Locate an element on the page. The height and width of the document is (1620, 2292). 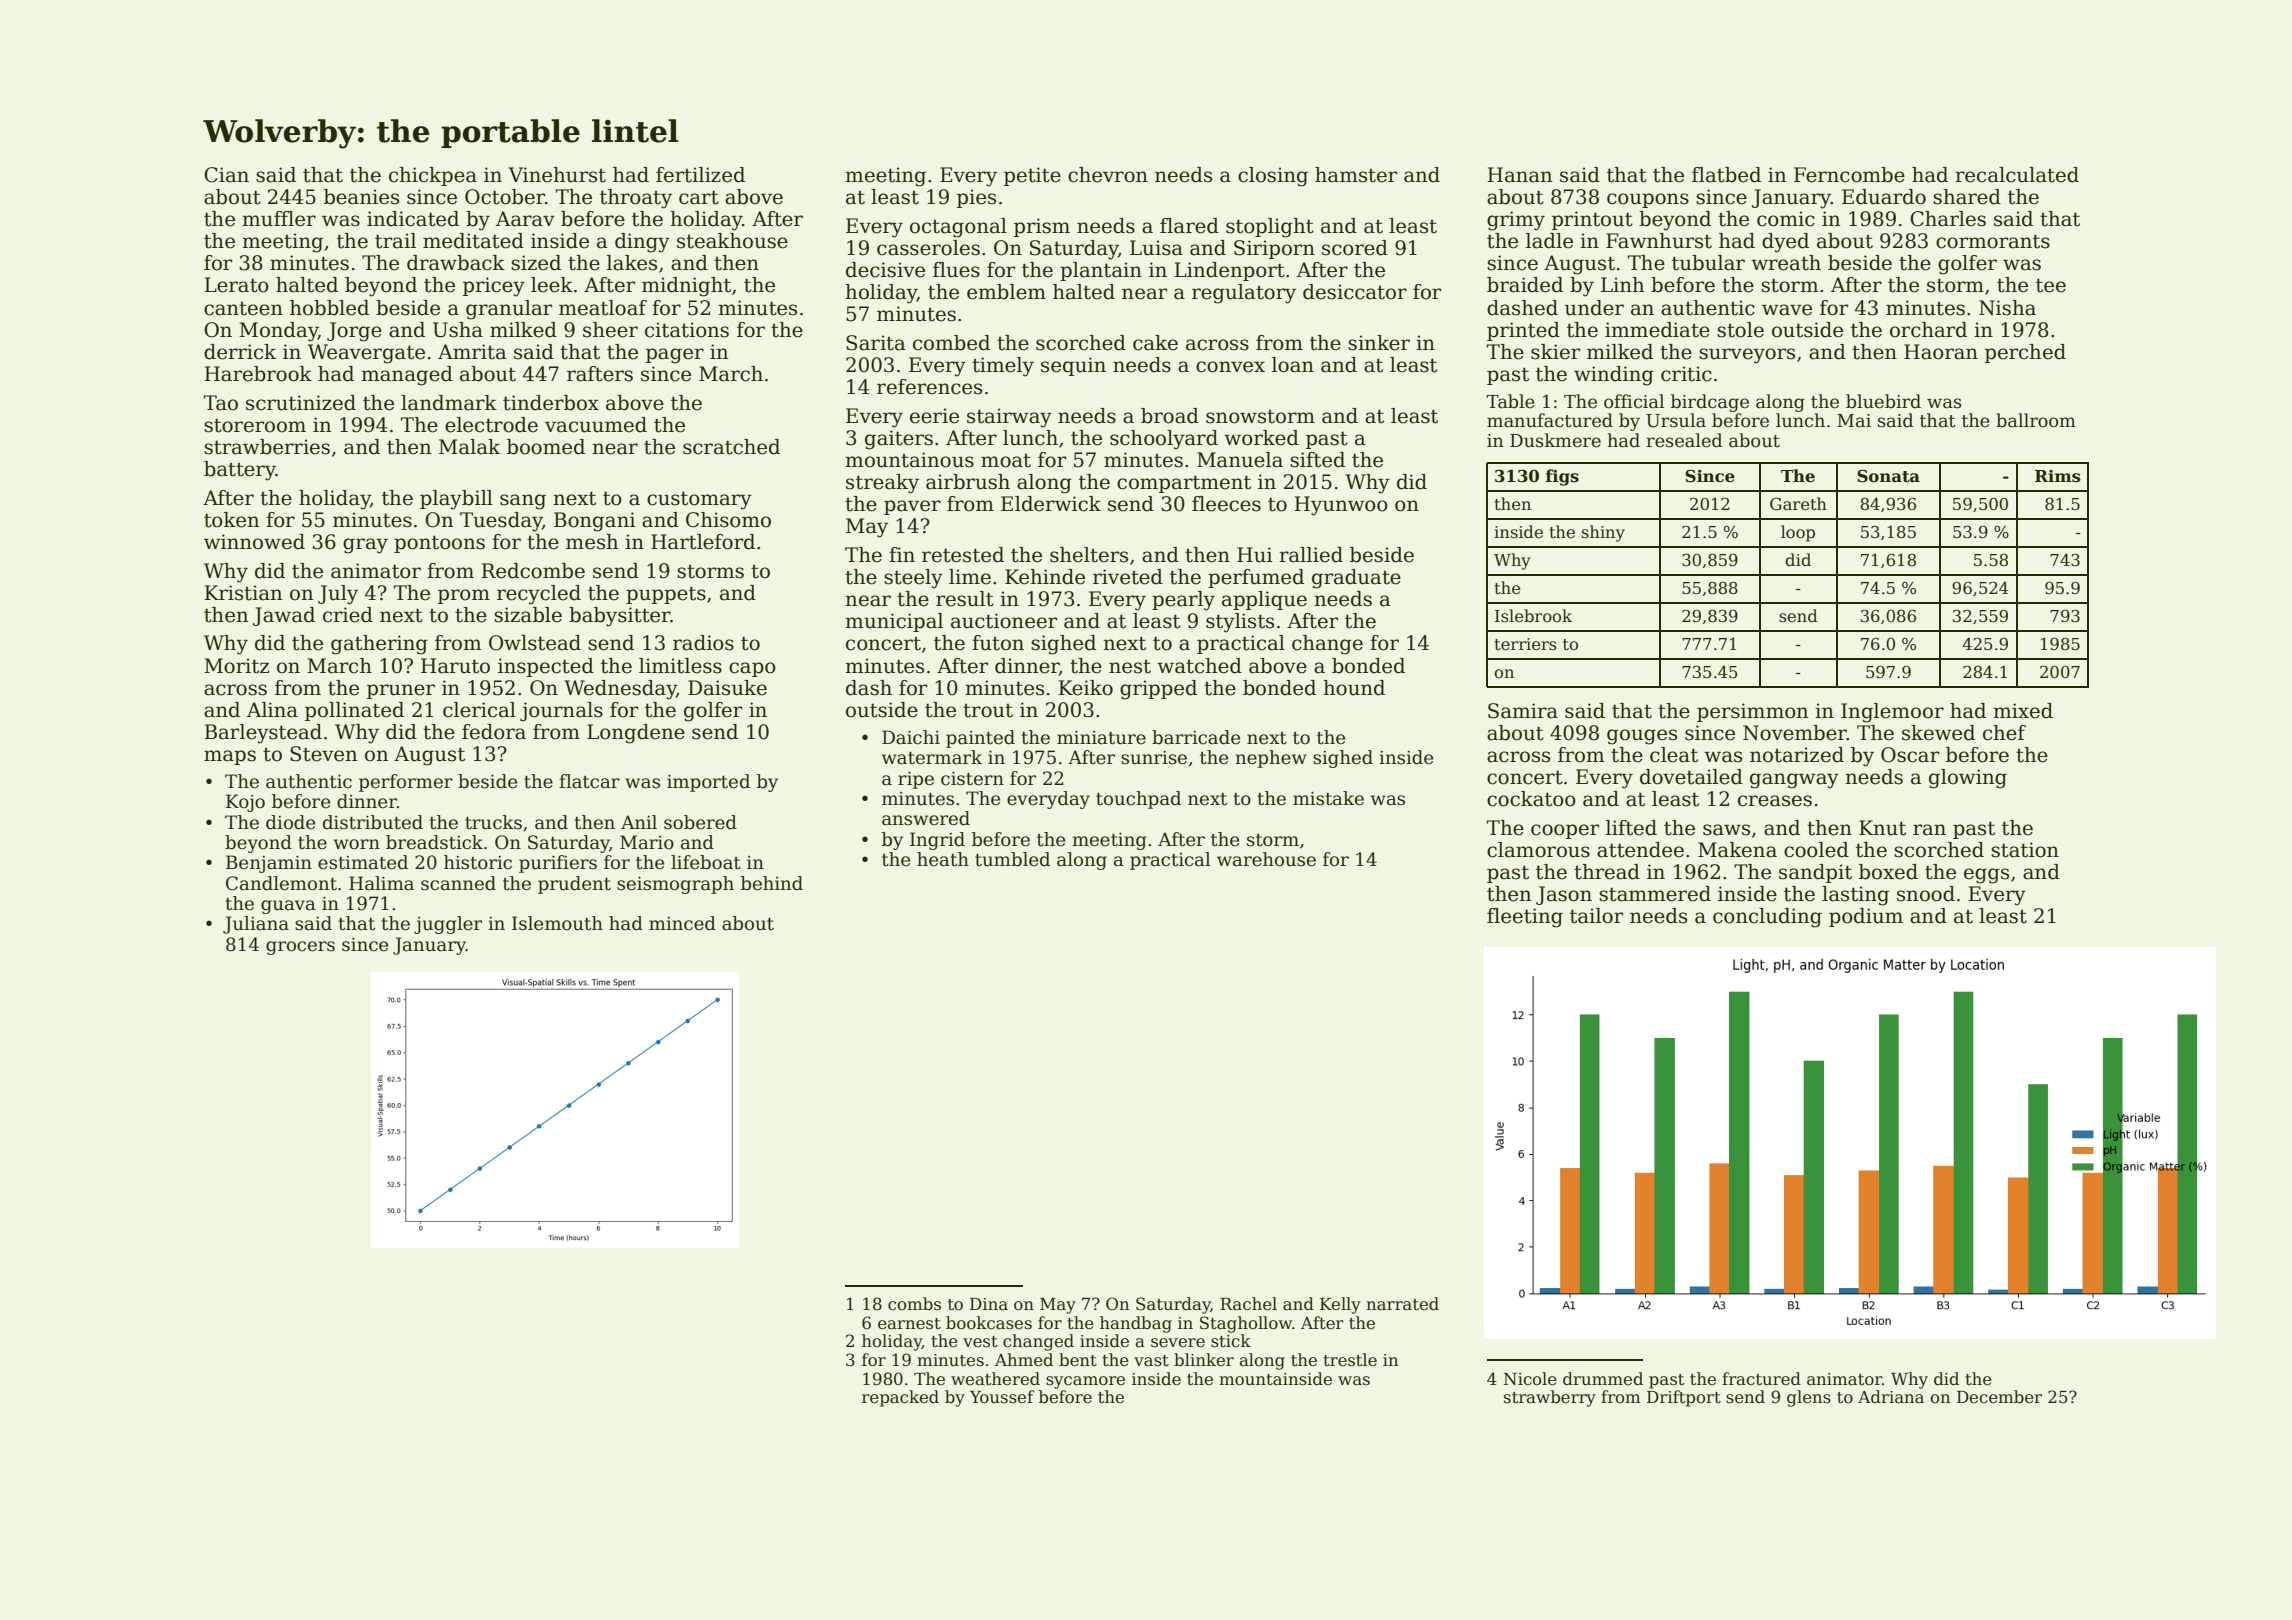
Ferncombe is located at coordinates (1849, 175).
